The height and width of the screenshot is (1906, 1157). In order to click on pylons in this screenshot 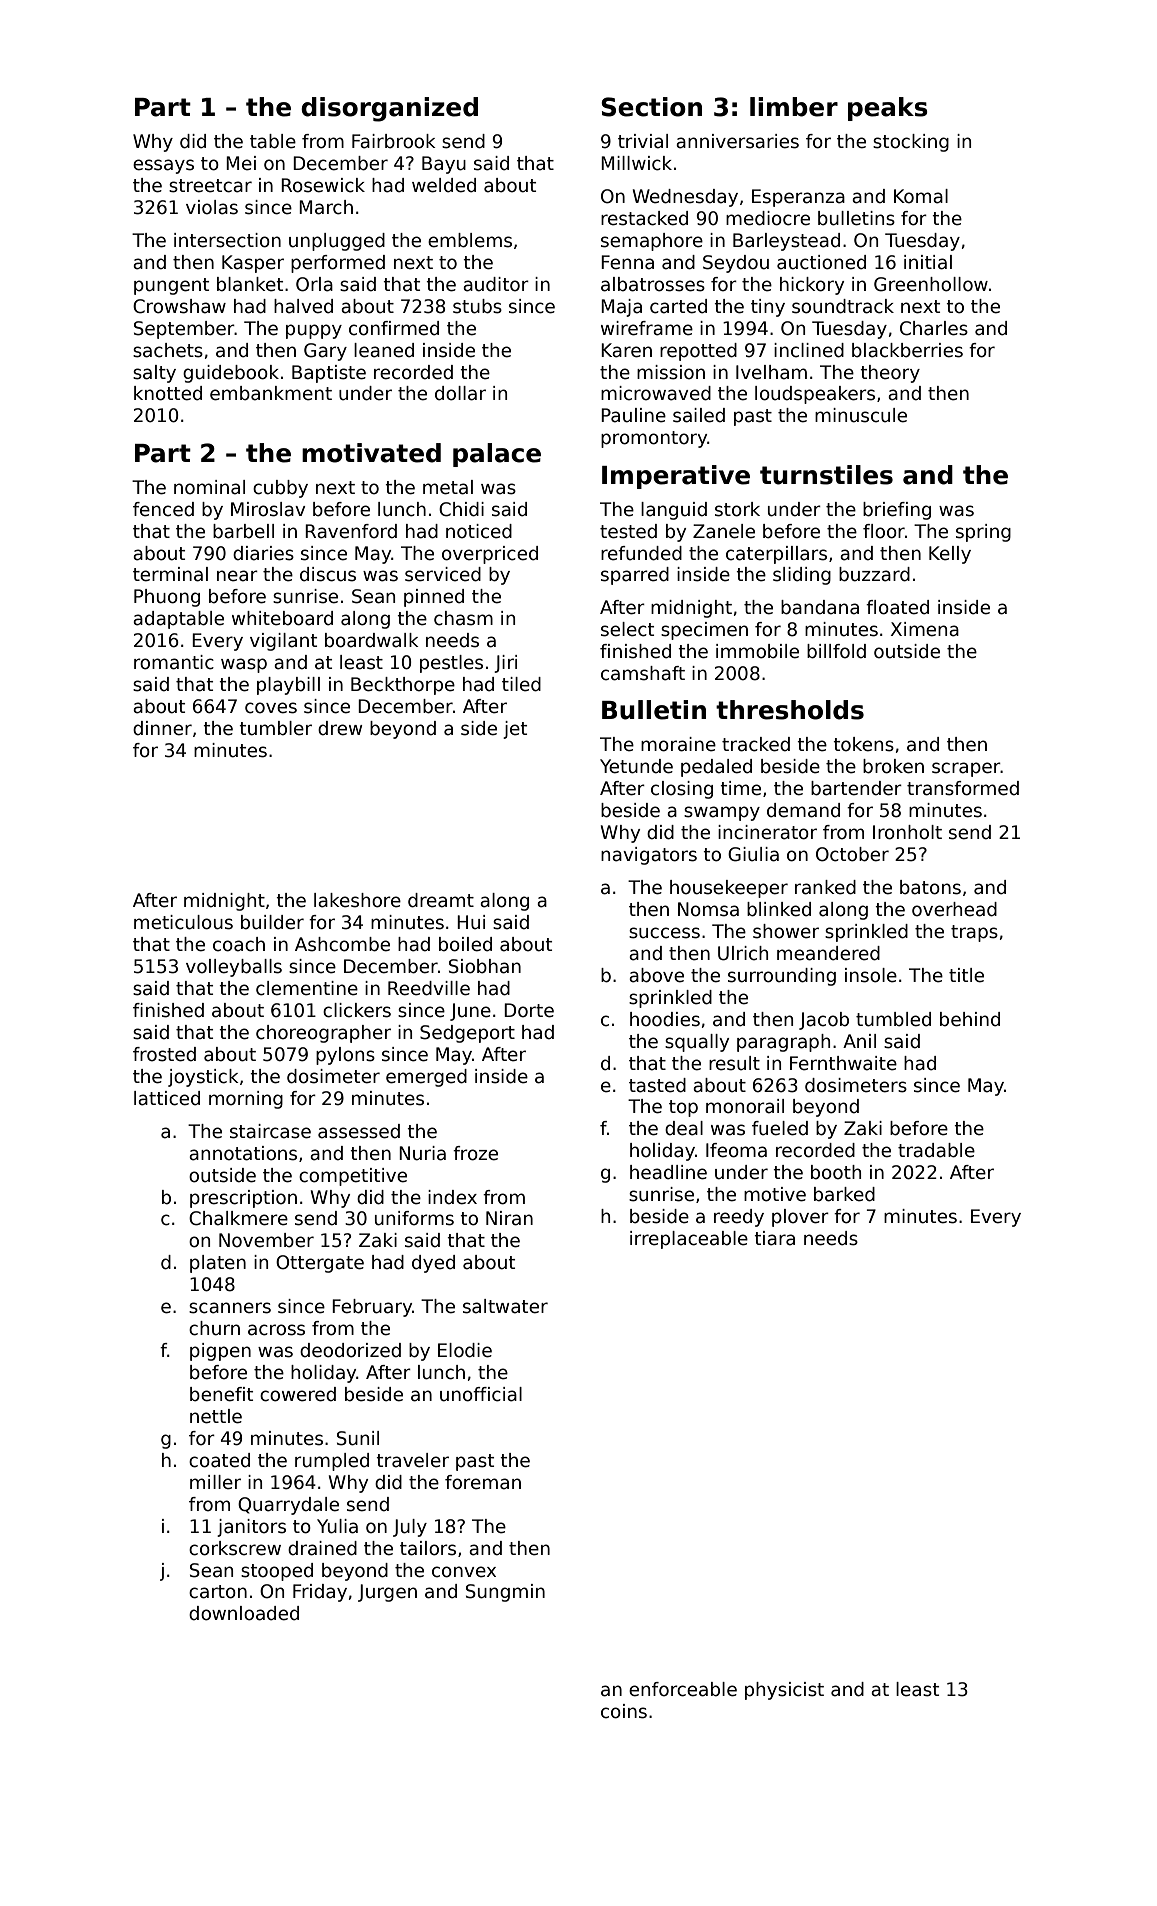, I will do `click(345, 1056)`.
